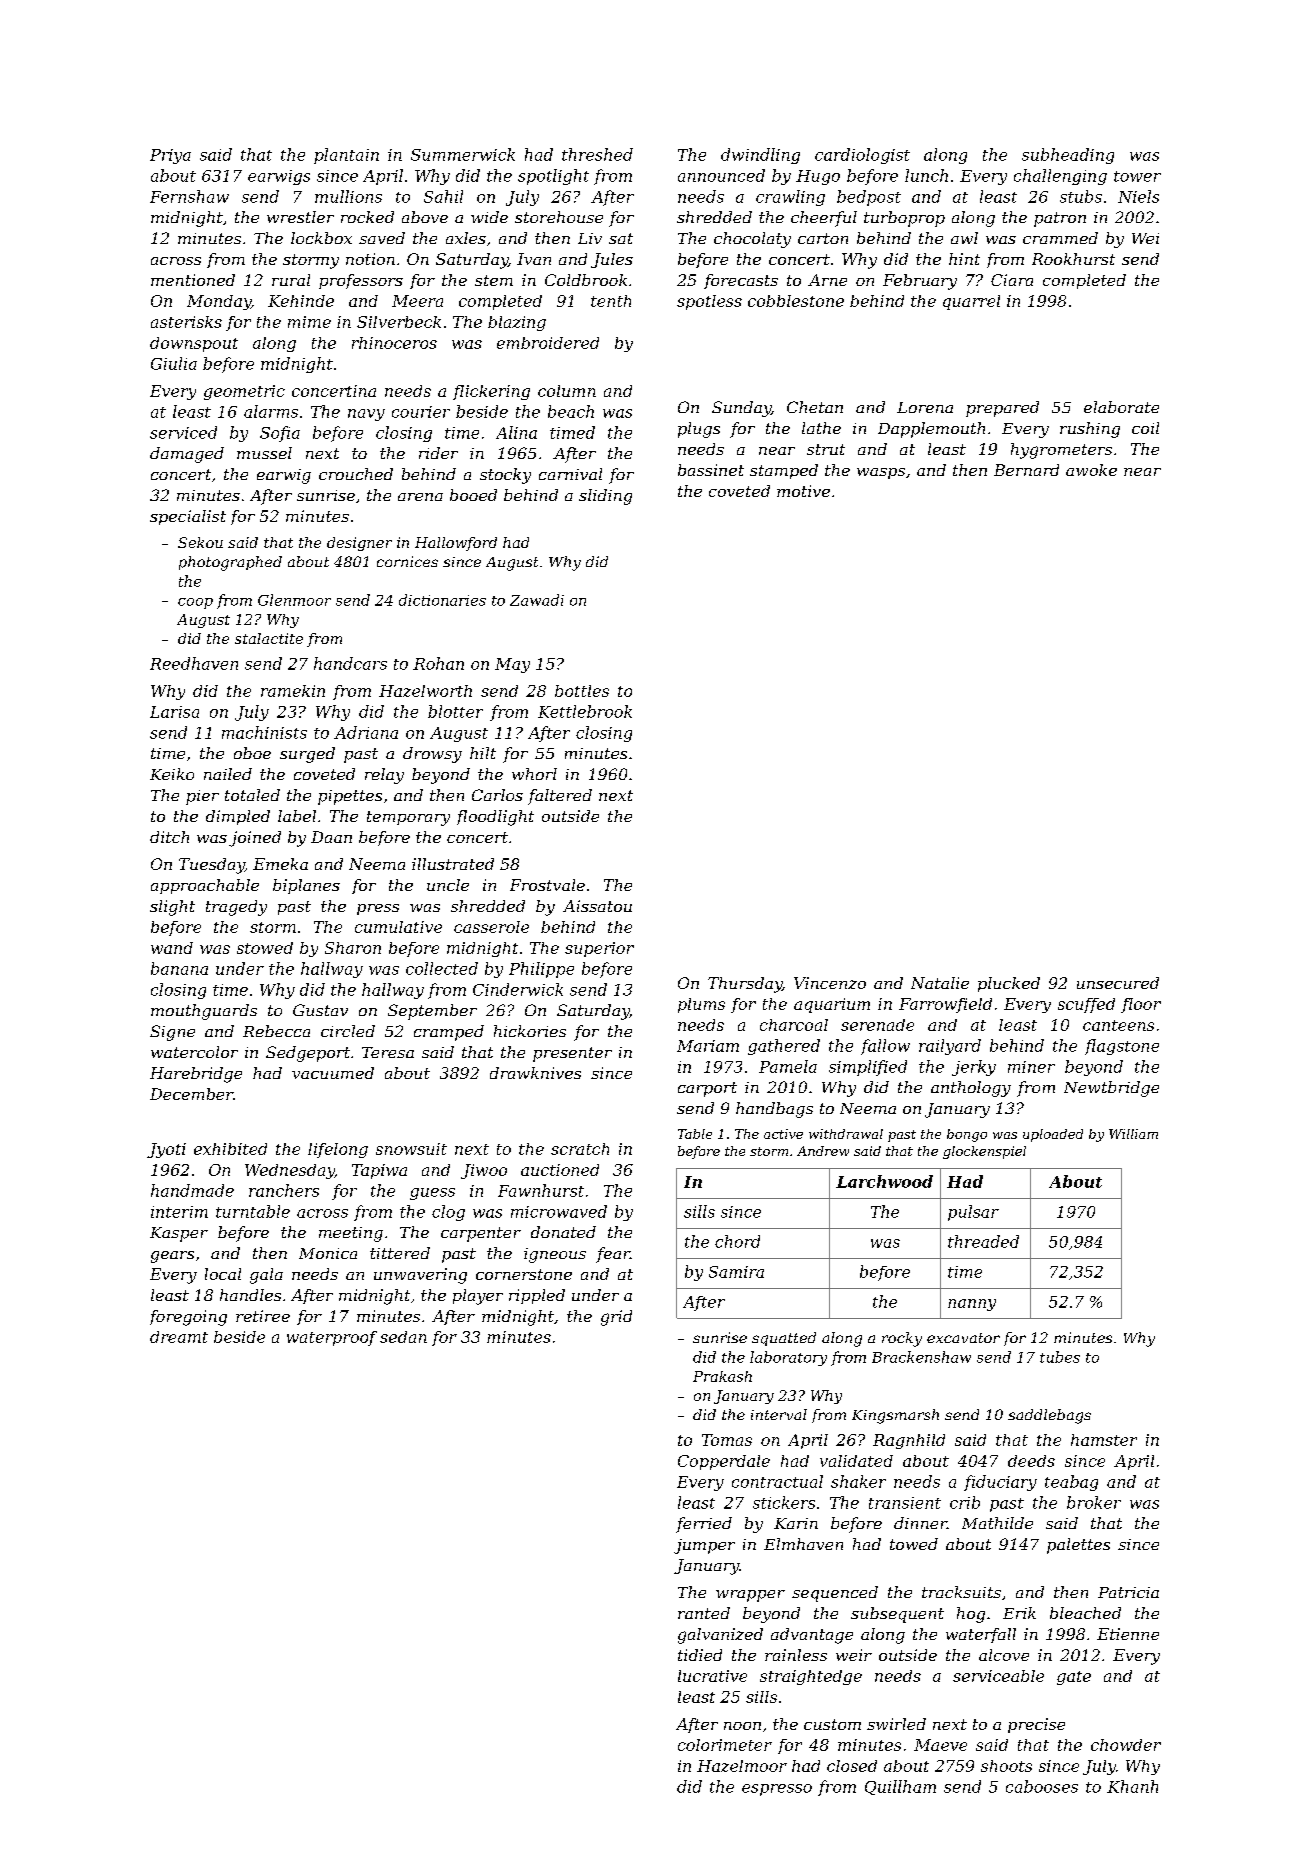 This document has height=1852, width=1310. I want to click on wasps, so click(881, 473).
